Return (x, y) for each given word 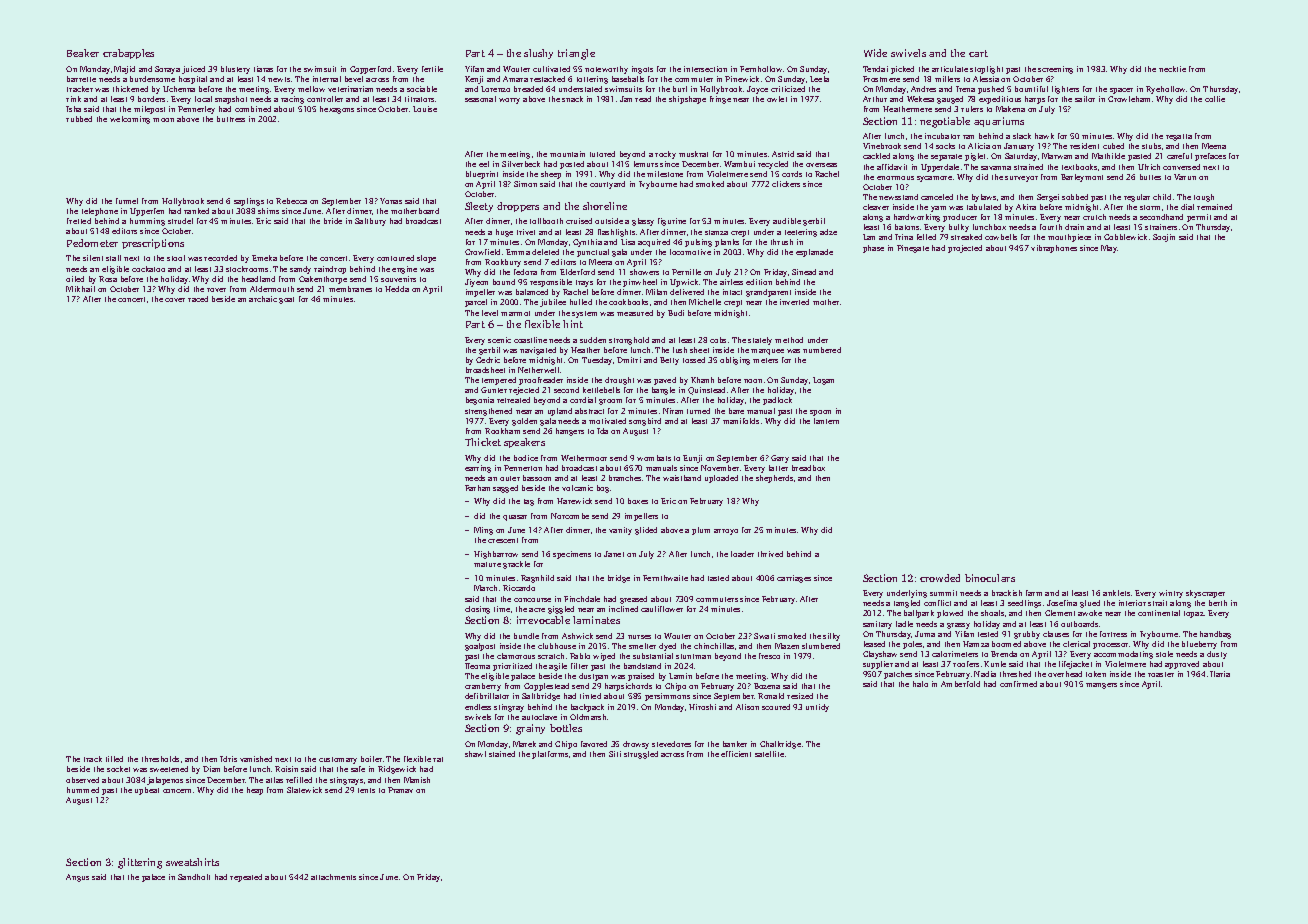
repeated (246, 878)
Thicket (483, 442)
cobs (718, 340)
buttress (231, 119)
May (1109, 249)
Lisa (628, 242)
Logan (823, 381)
